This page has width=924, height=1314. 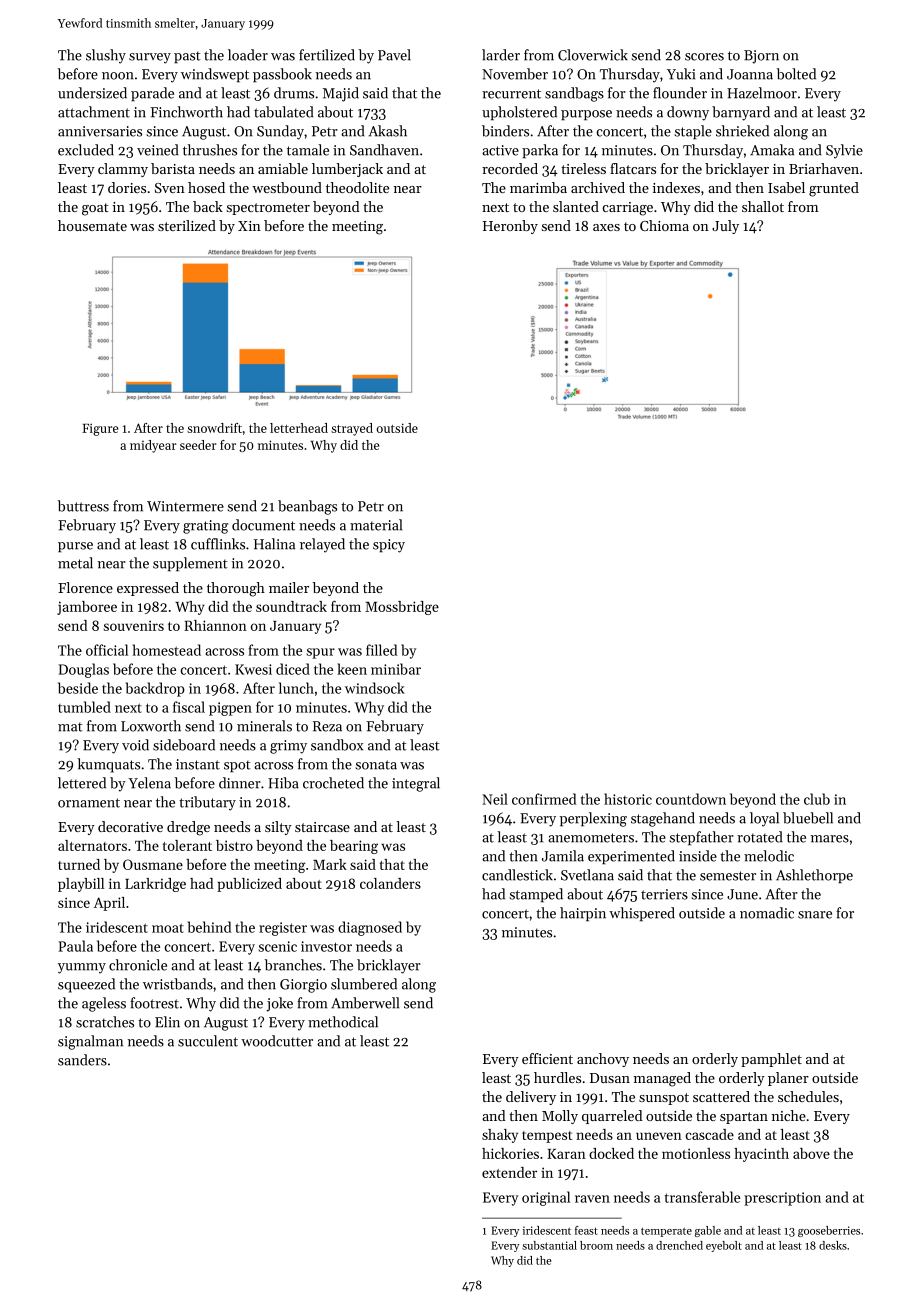 I want to click on Majid, so click(x=341, y=94).
